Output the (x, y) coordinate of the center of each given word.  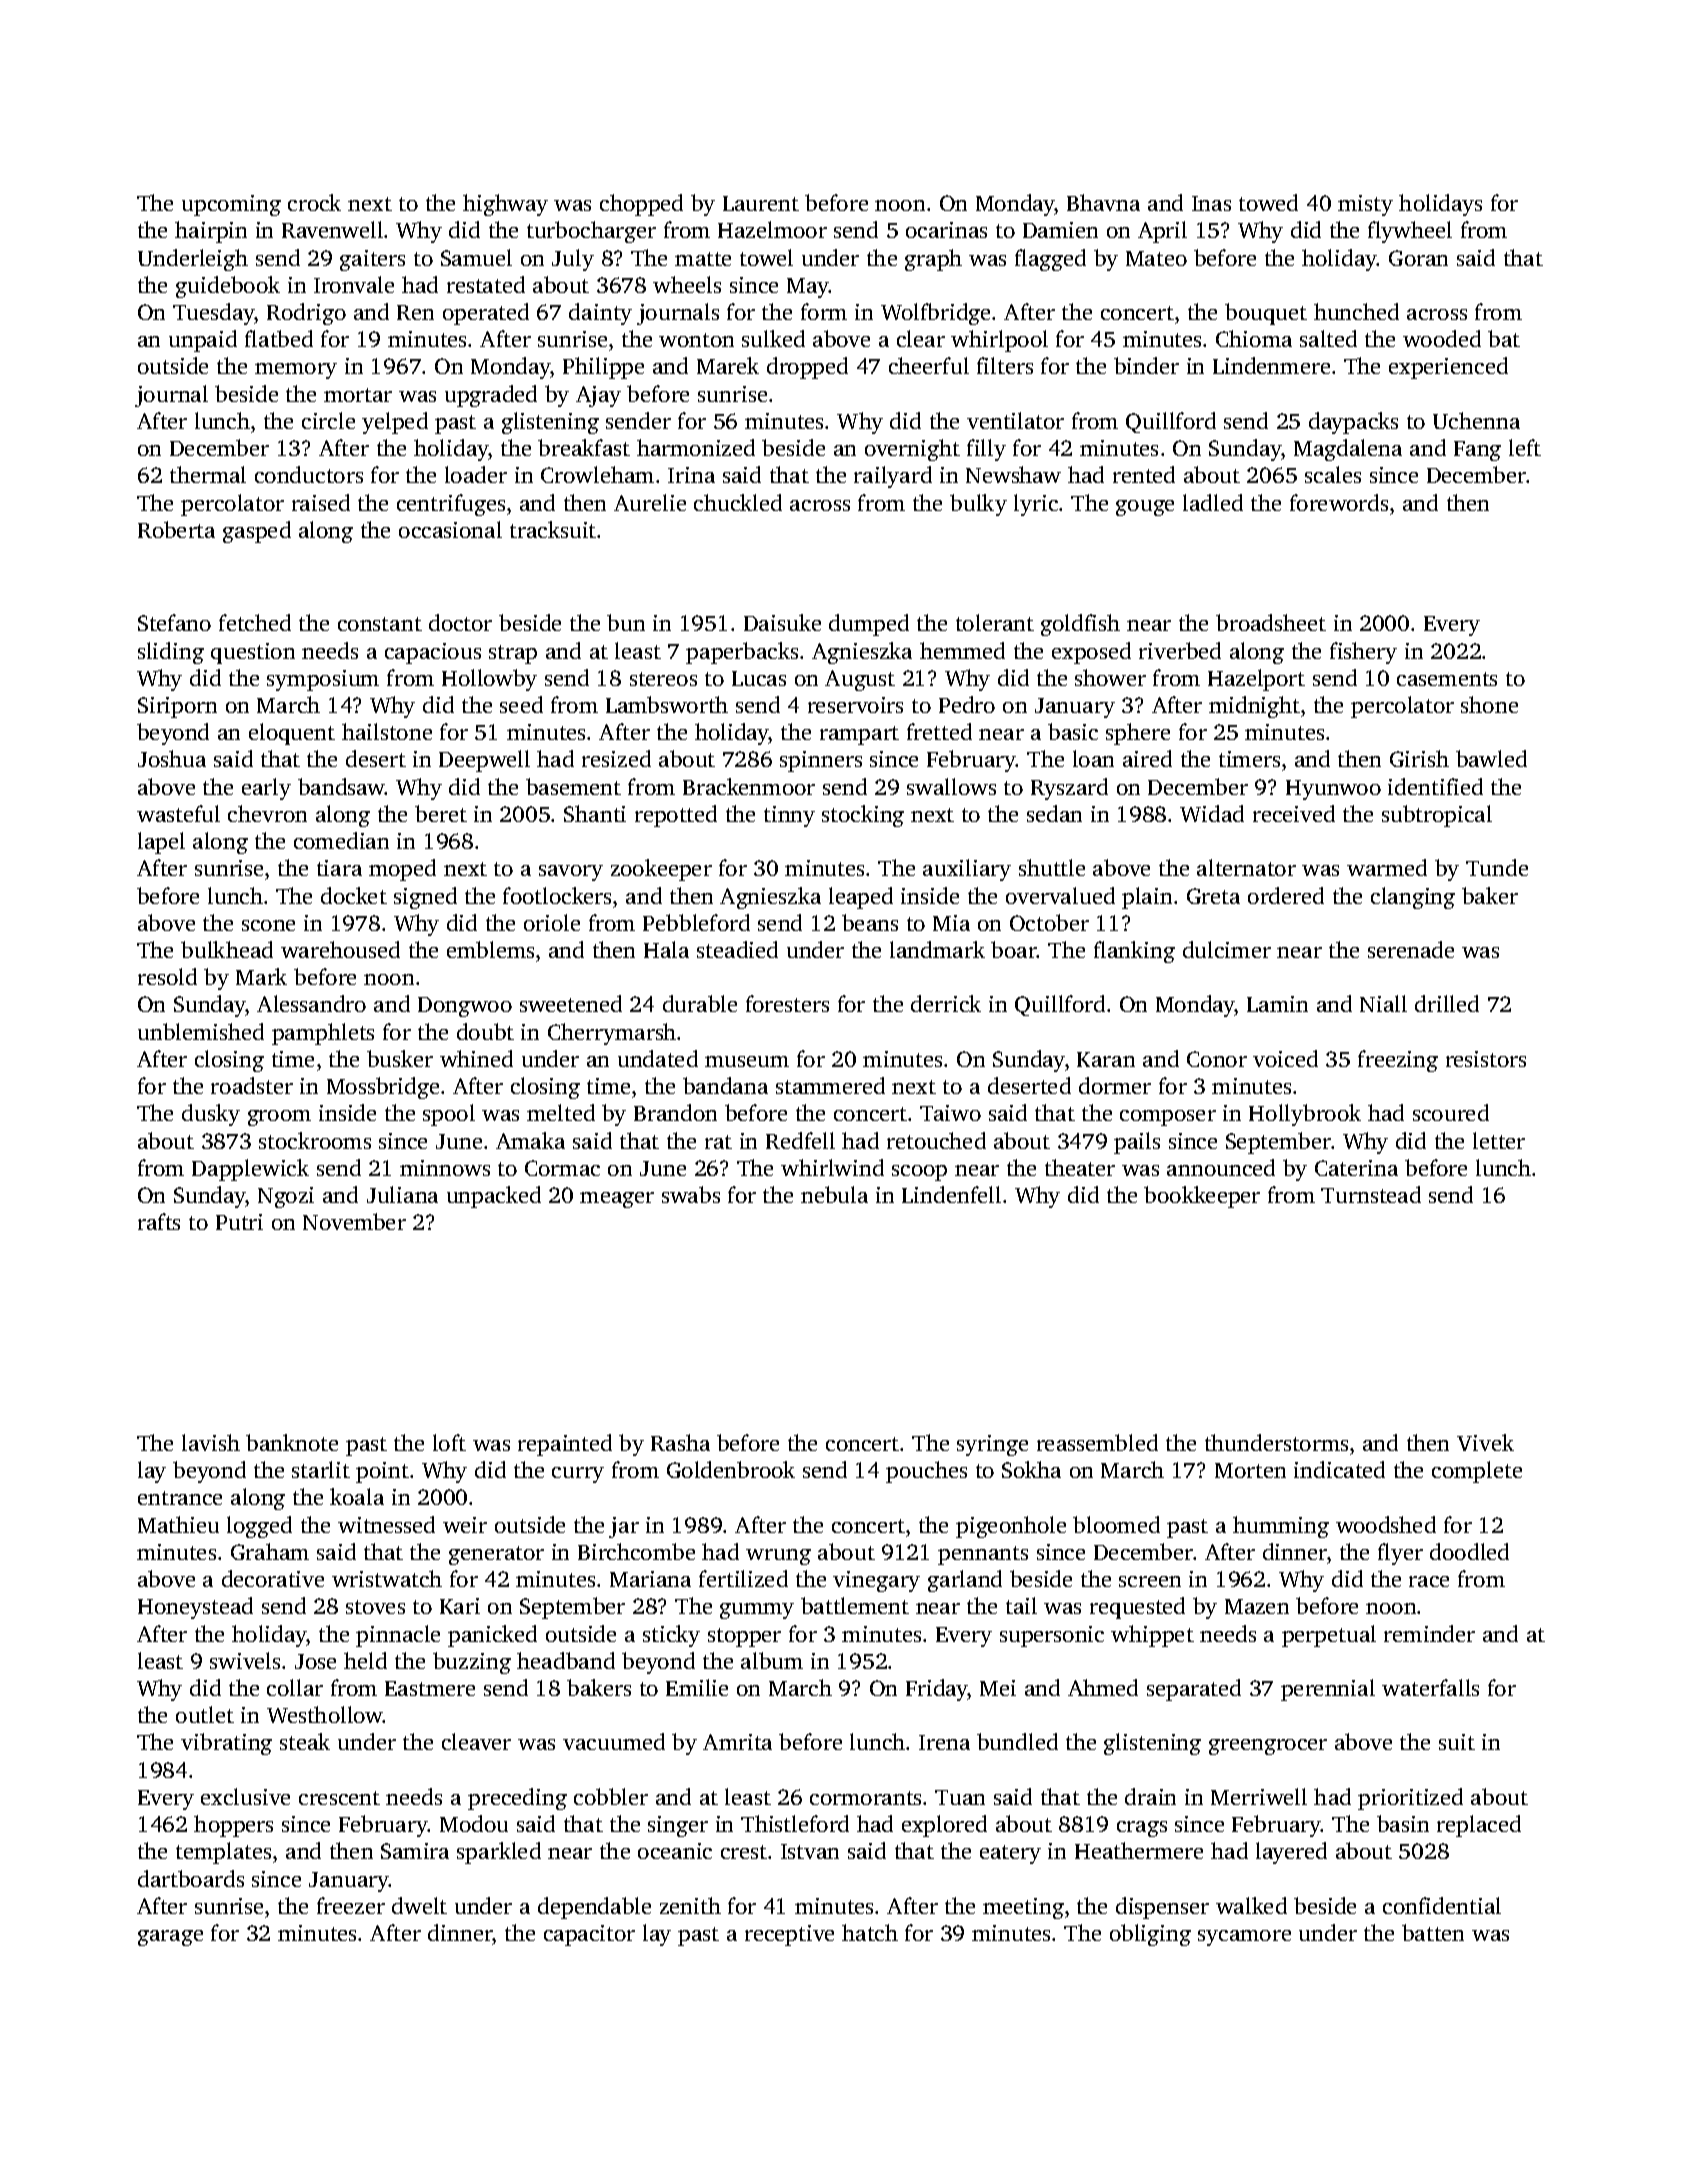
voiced (1285, 1058)
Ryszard (1069, 789)
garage (170, 1938)
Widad (1212, 813)
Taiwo (950, 1113)
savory (571, 873)
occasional (450, 529)
